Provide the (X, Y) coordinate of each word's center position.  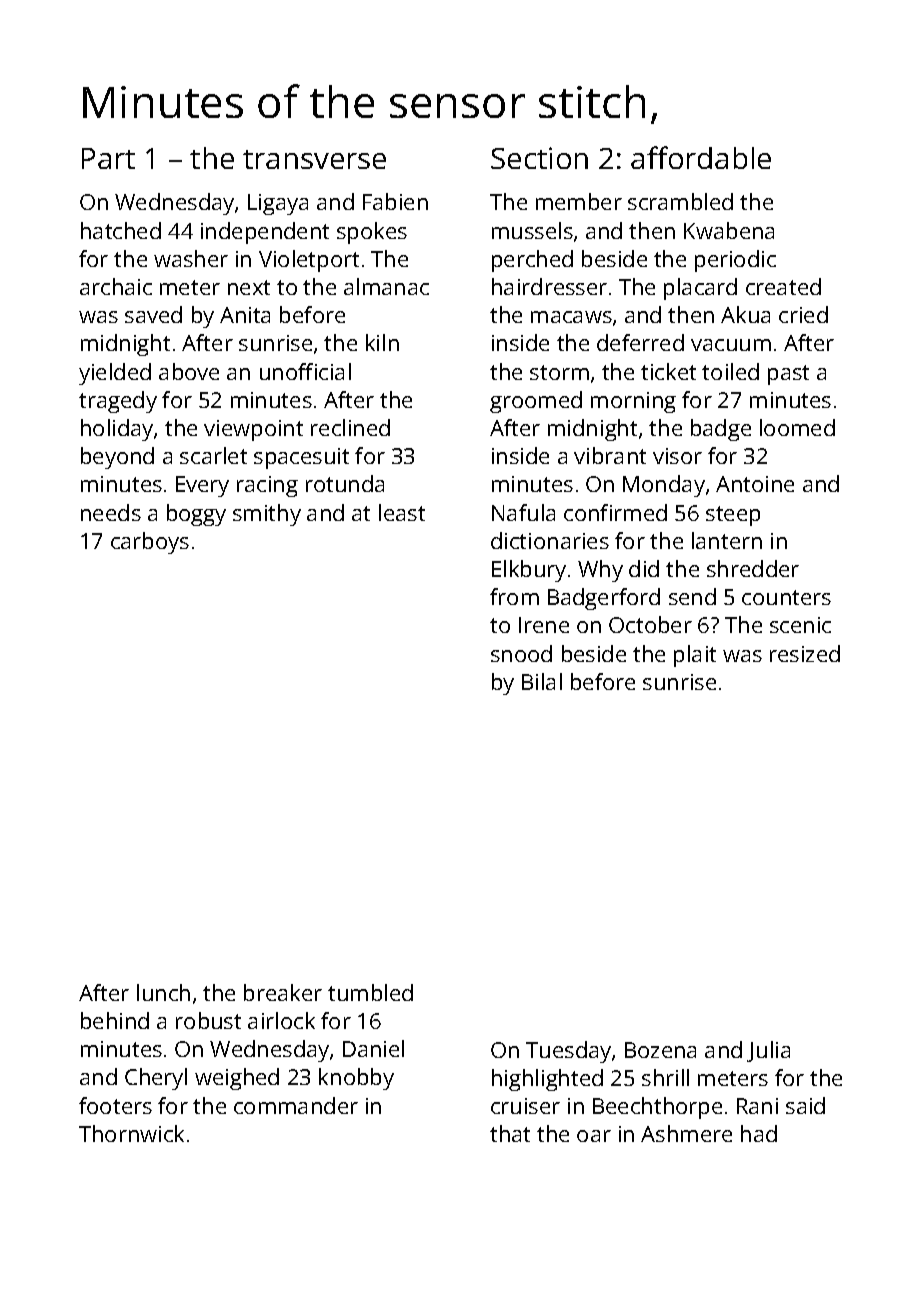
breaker (283, 992)
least (402, 512)
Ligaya (278, 204)
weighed (237, 1079)
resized (805, 653)
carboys (150, 543)
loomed (797, 427)
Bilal (542, 681)
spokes (372, 233)
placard (700, 289)
